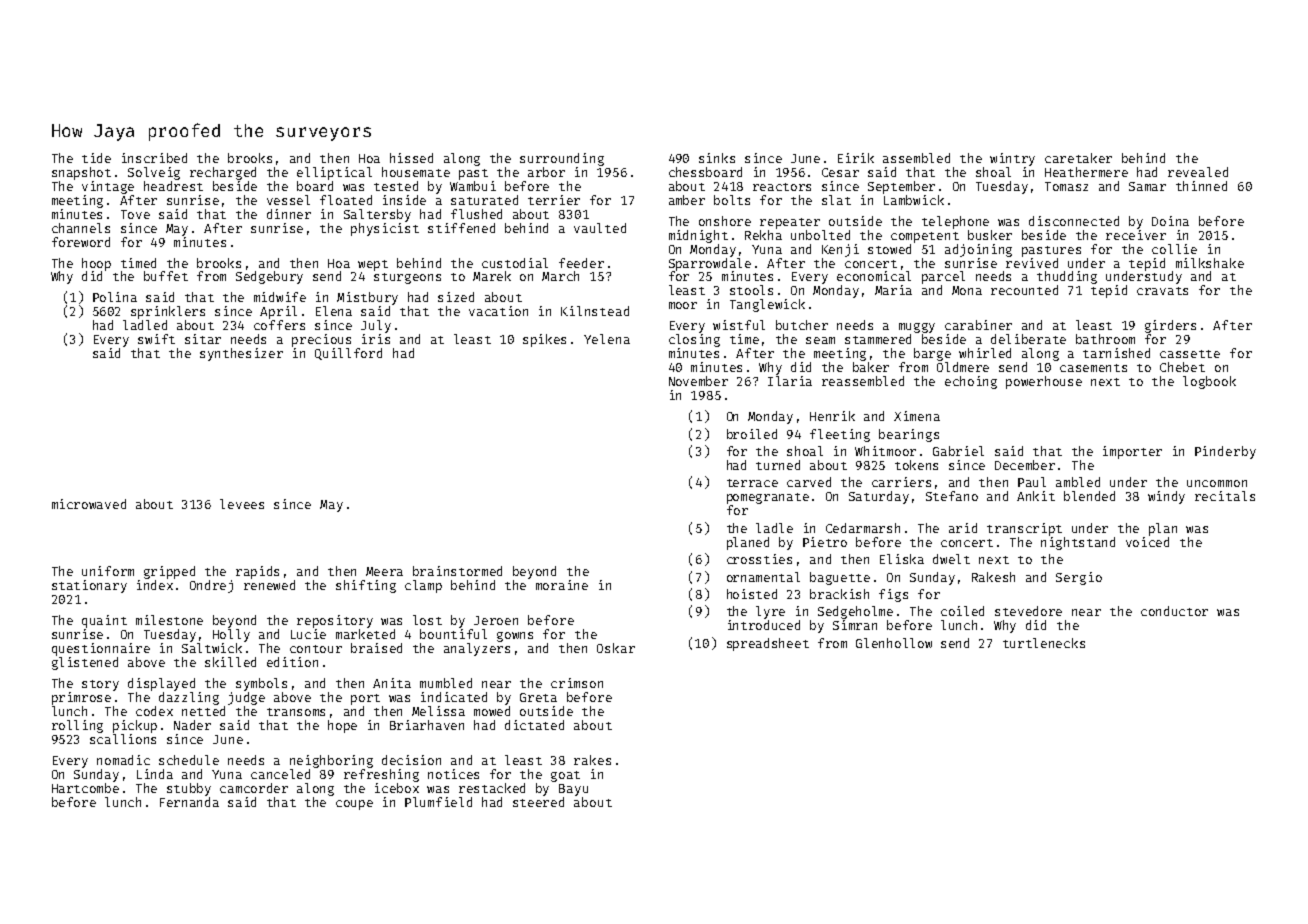  I want to click on surrounding, so click(562, 159).
